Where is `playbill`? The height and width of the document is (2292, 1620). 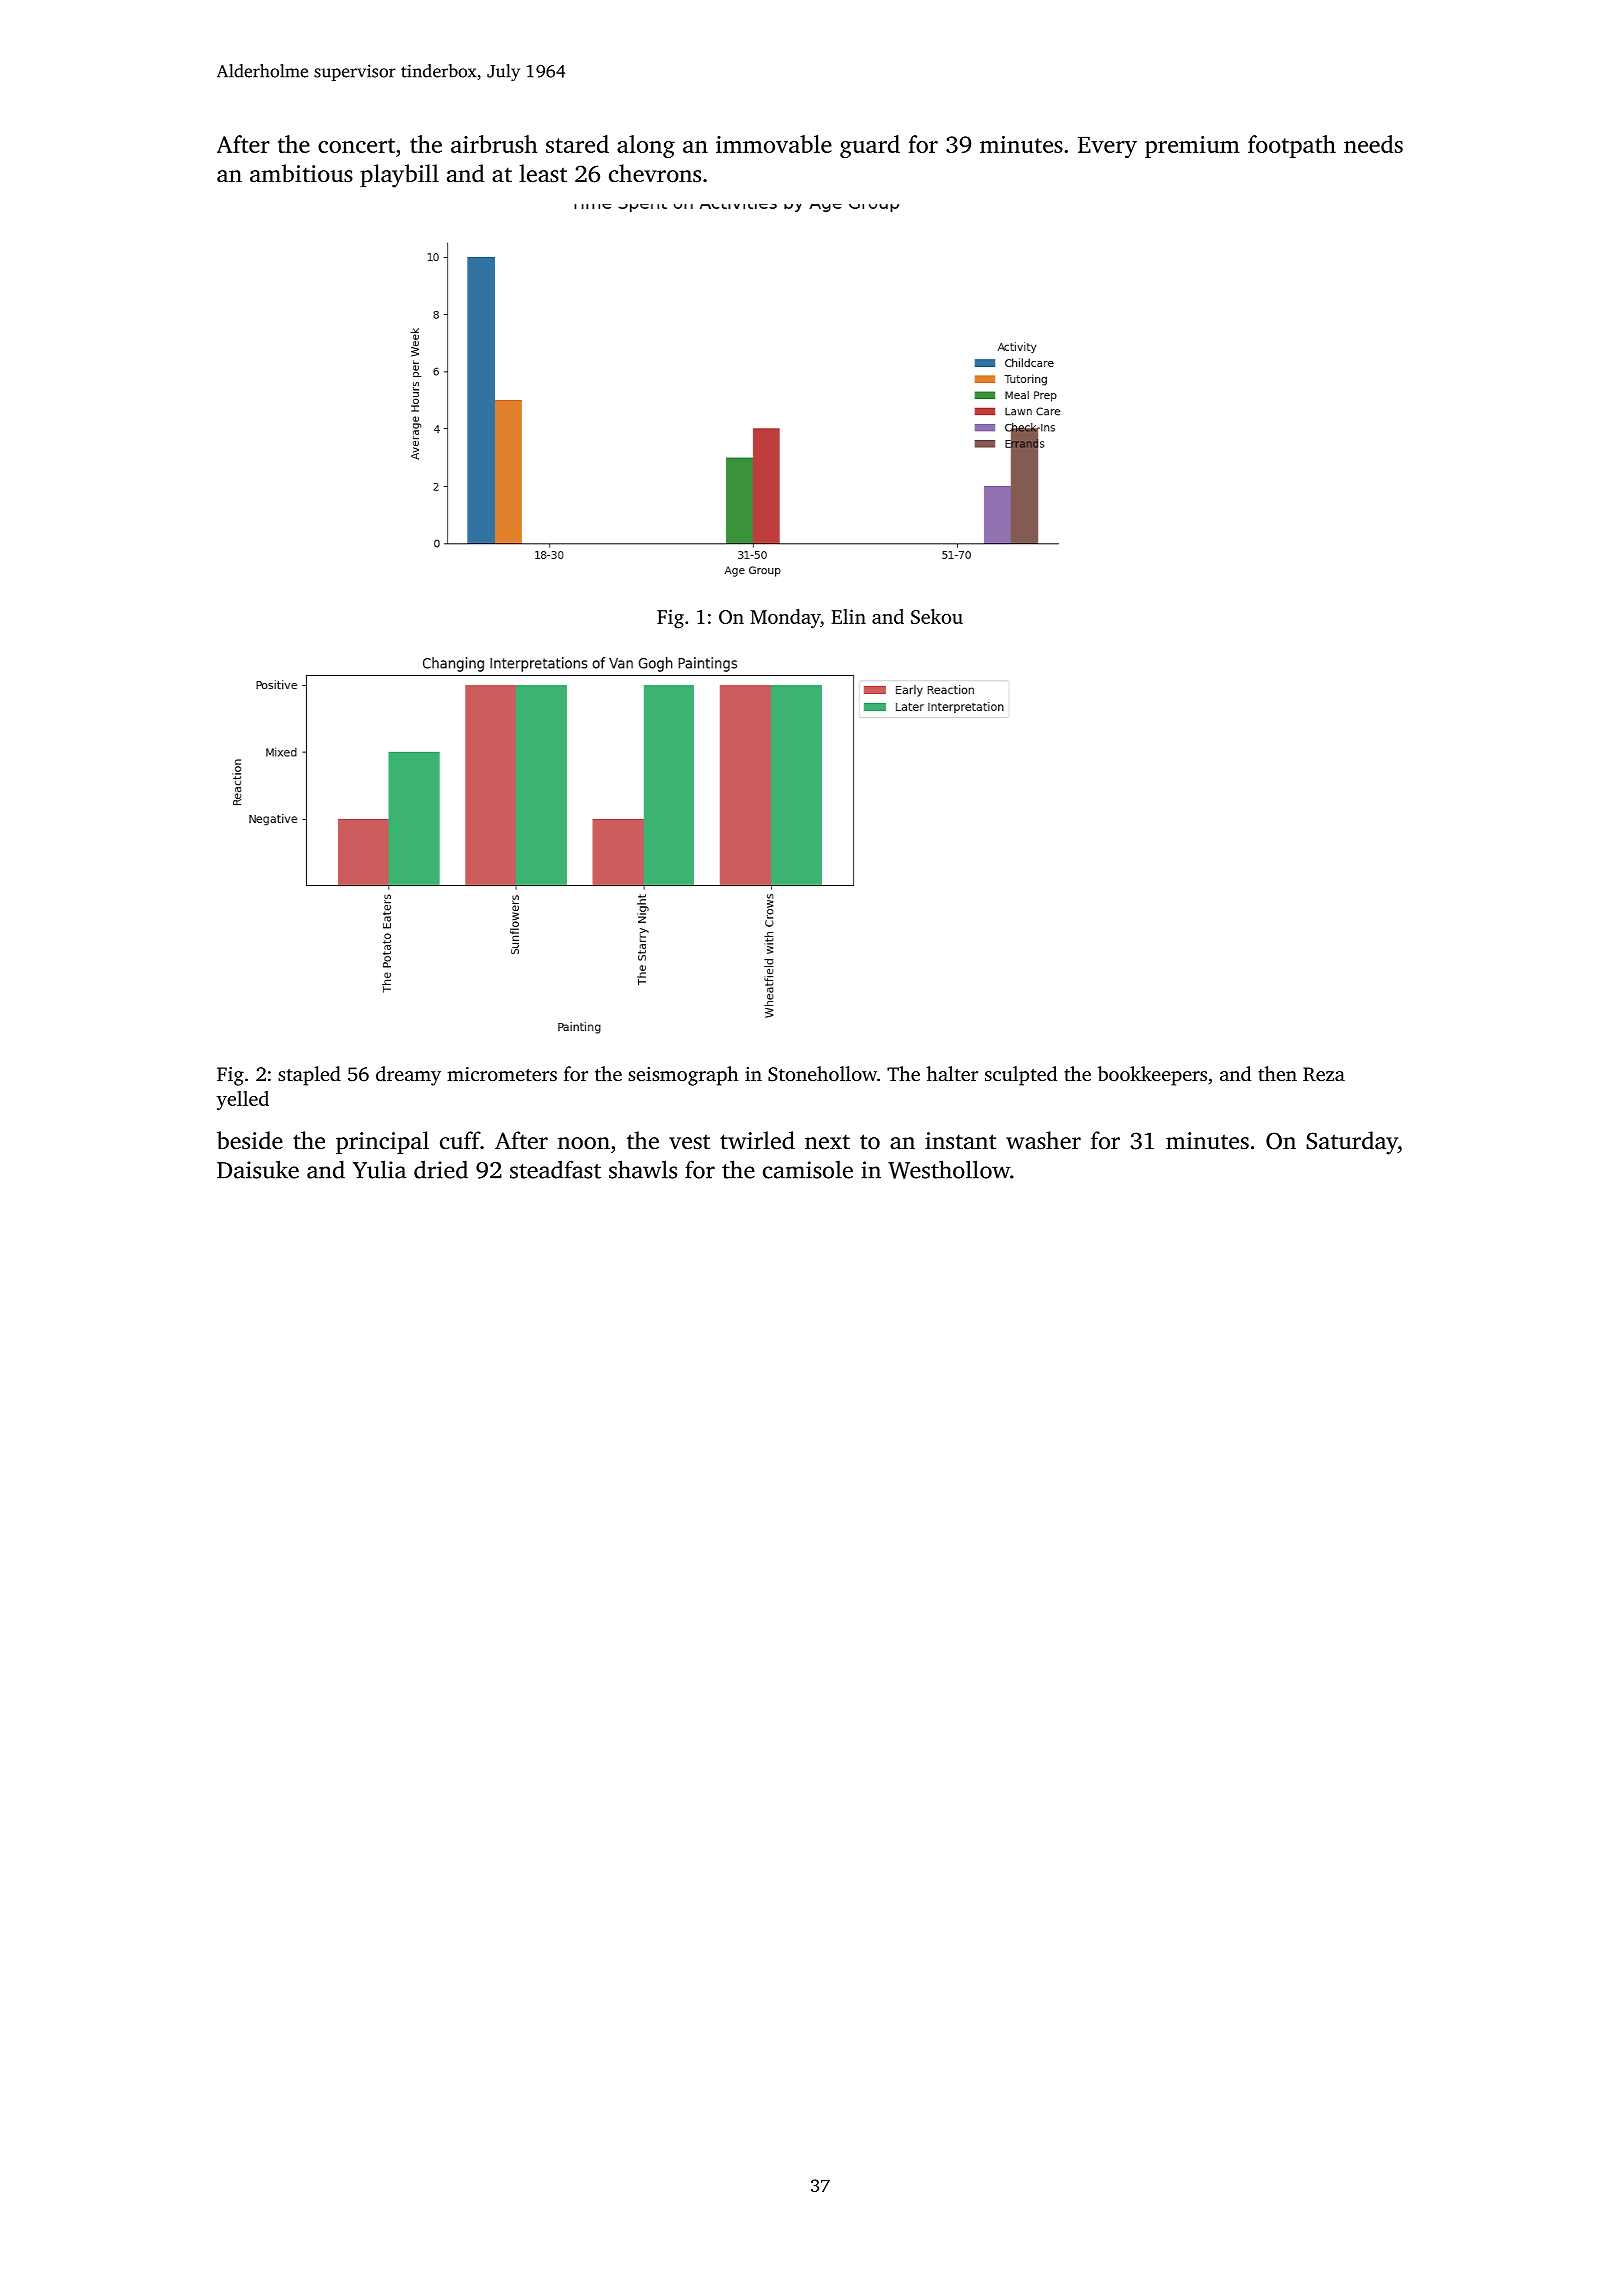
playbill is located at coordinates (399, 176).
